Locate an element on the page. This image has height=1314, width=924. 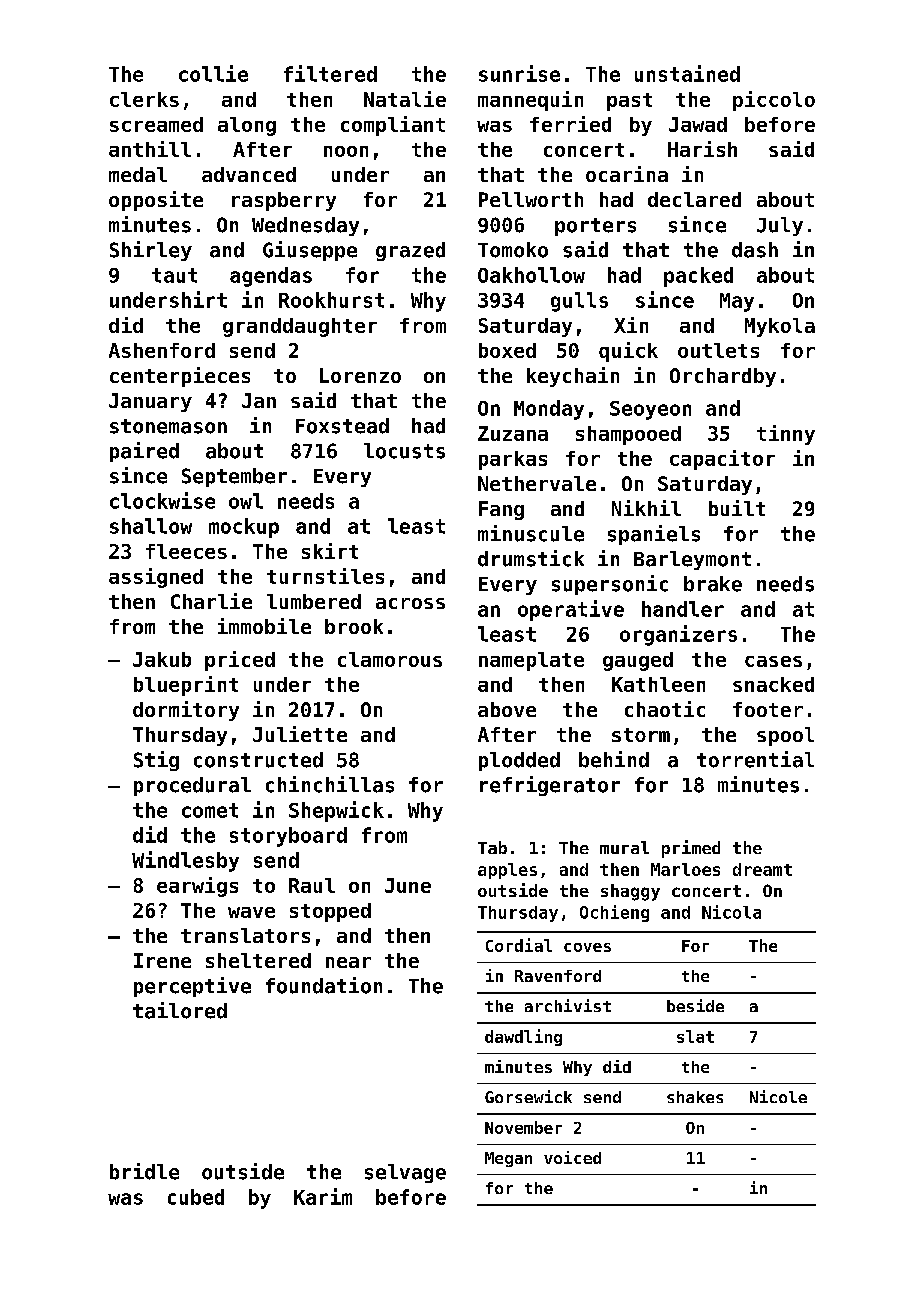
September is located at coordinates (234, 477).
